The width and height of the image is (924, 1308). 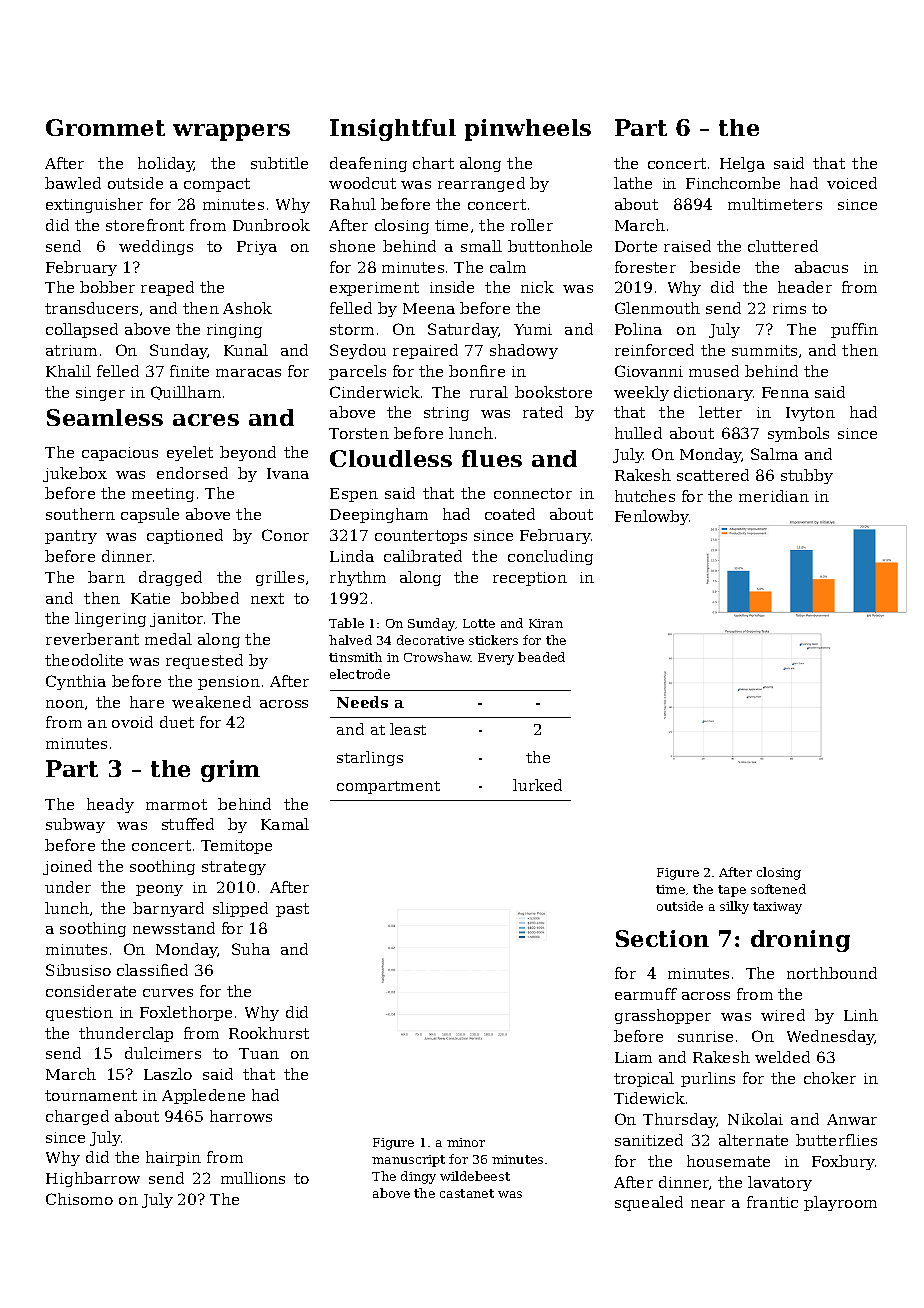 What do you see at coordinates (166, 164) in the image?
I see `holiday` at bounding box center [166, 164].
